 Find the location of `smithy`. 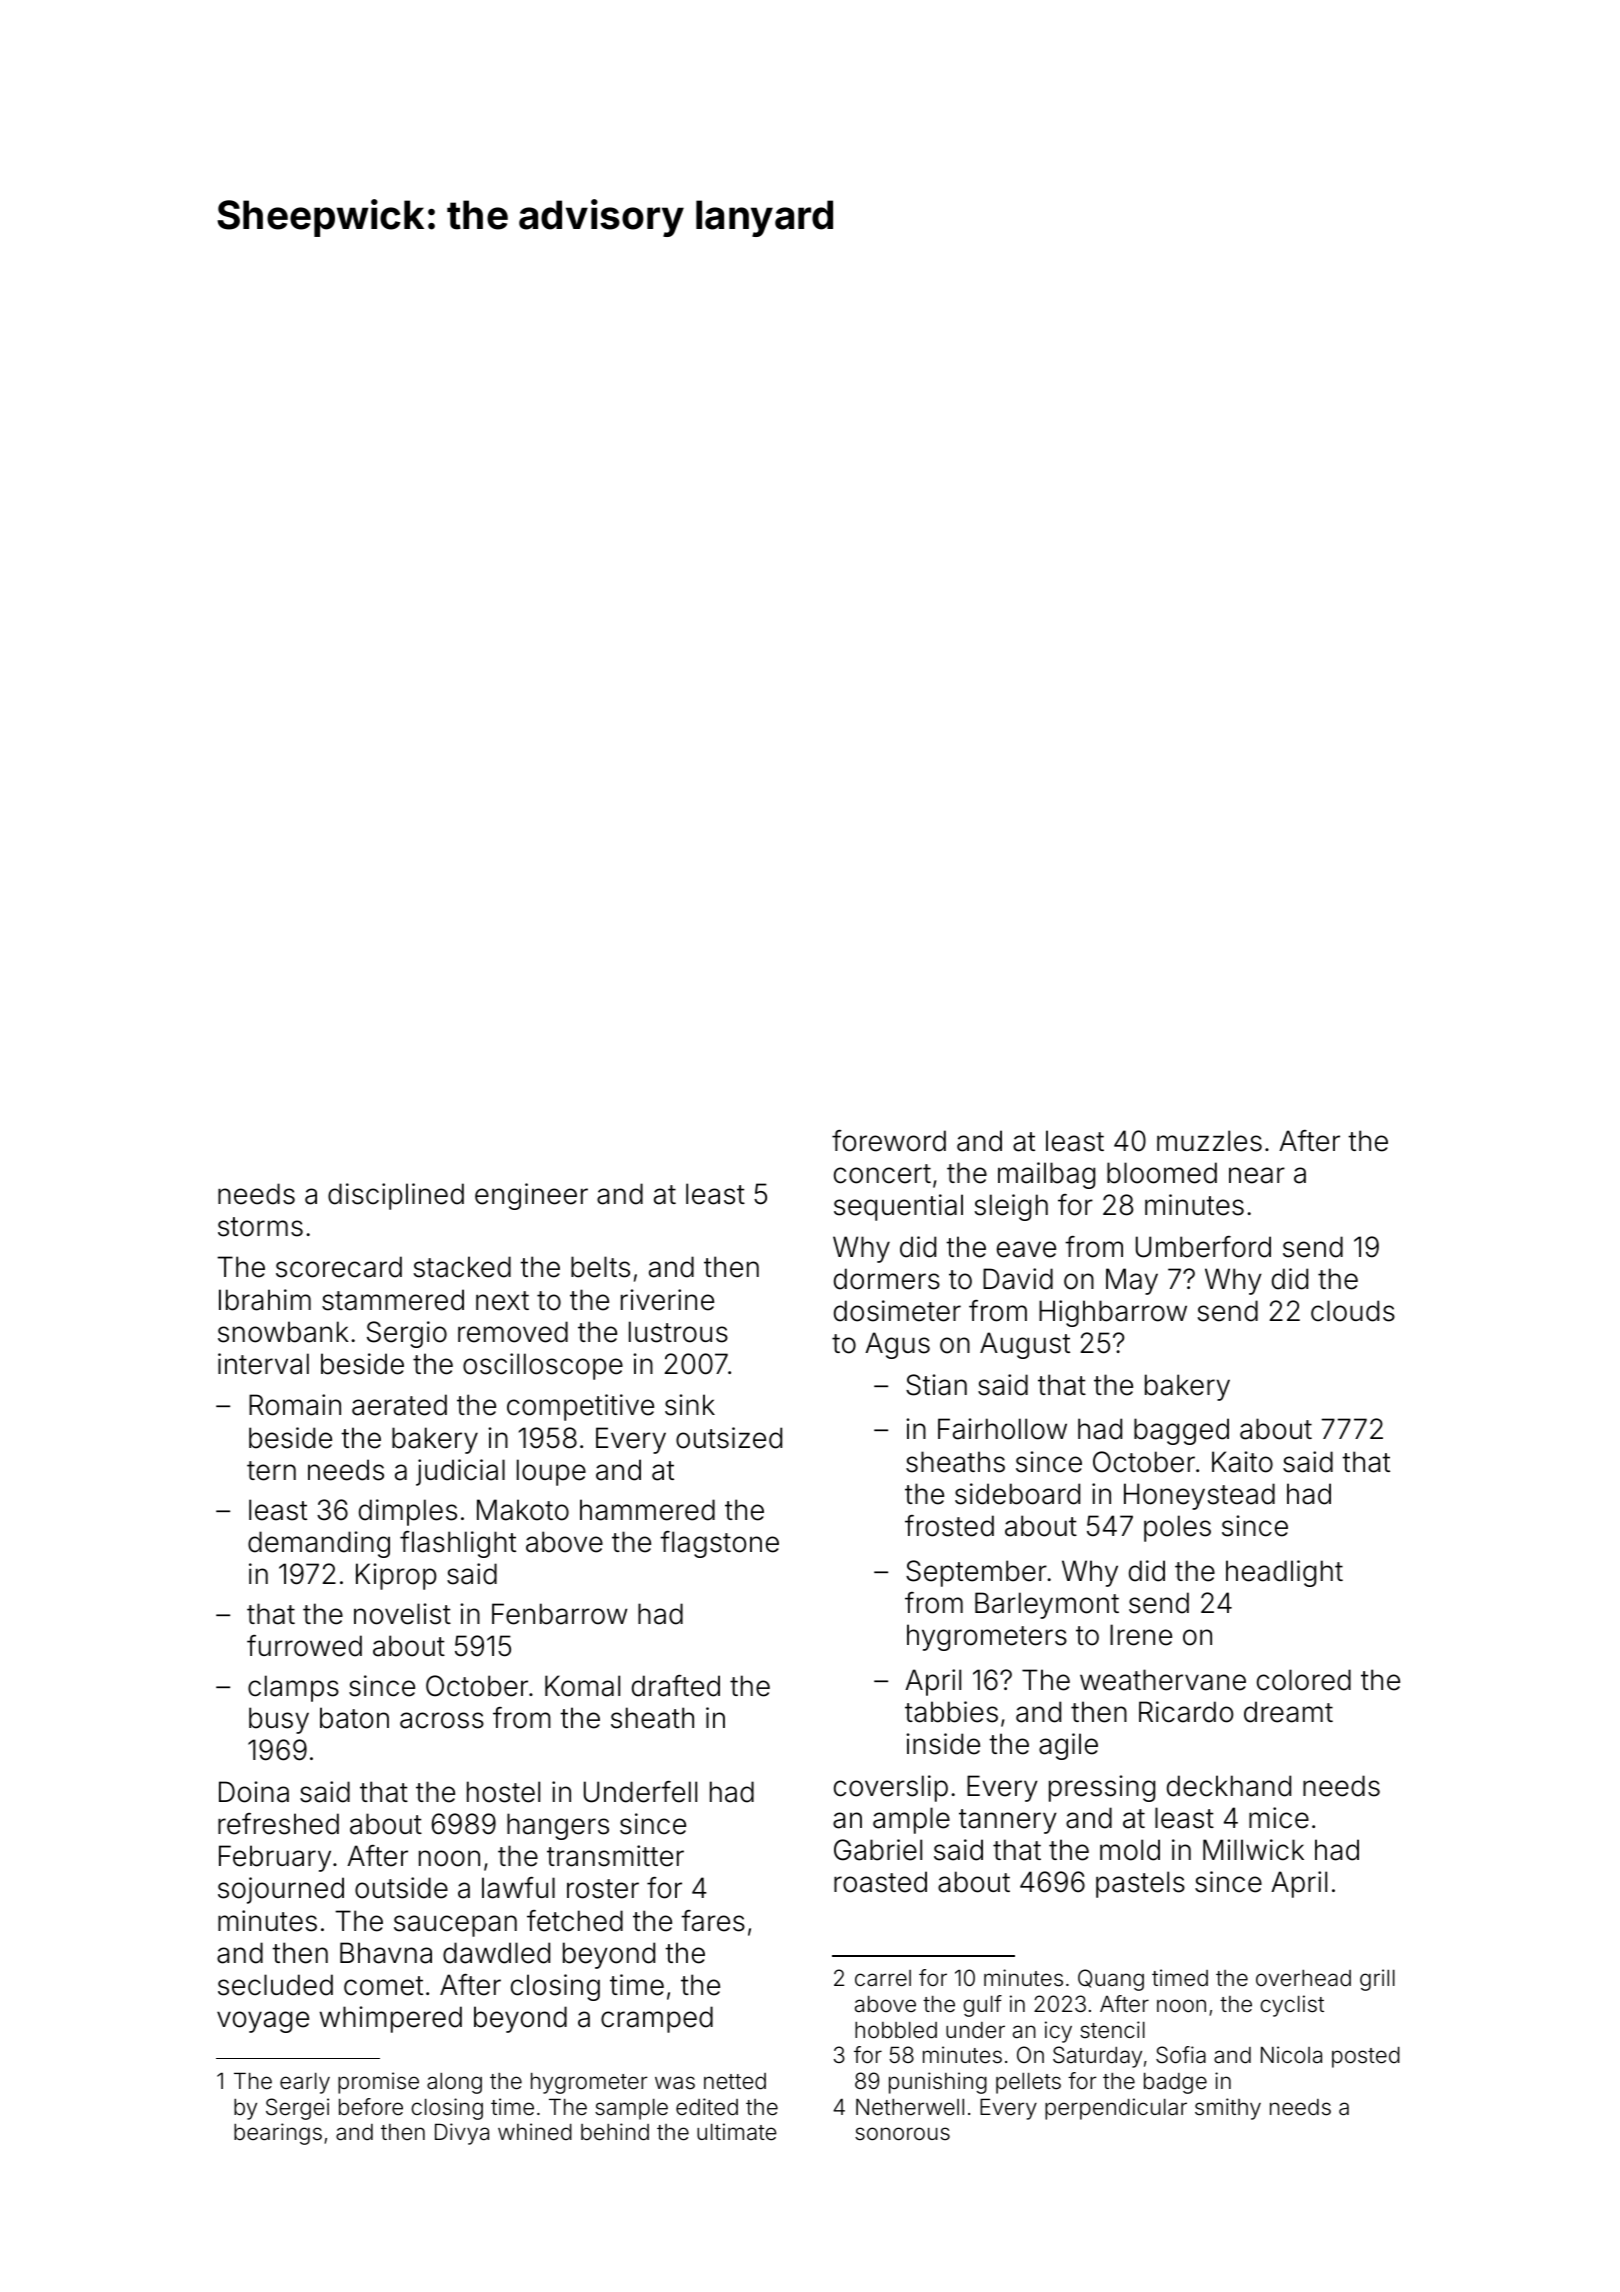

smithy is located at coordinates (1228, 2109).
